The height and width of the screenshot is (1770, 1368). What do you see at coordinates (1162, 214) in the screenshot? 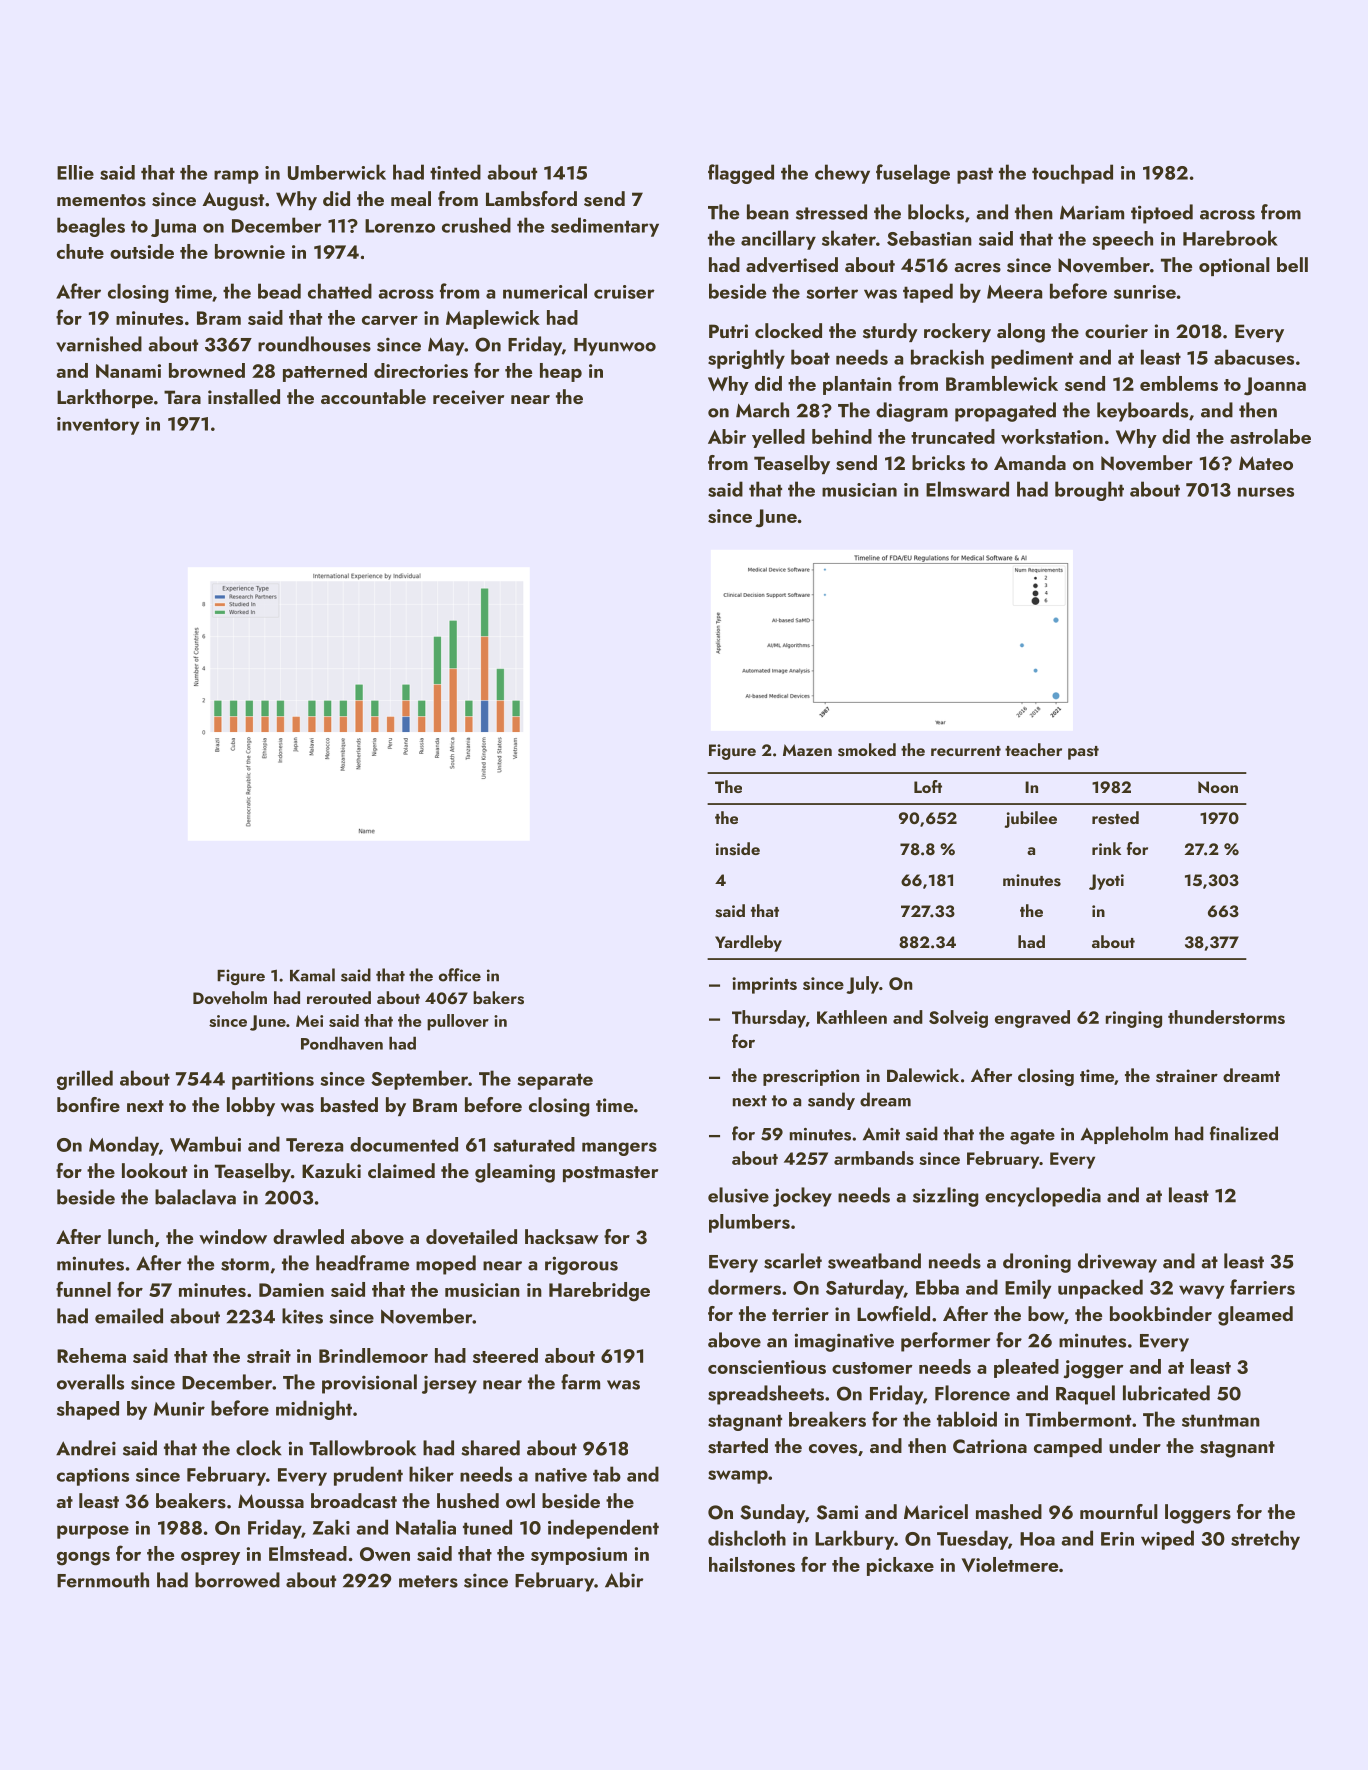
I see `tiptoed` at bounding box center [1162, 214].
